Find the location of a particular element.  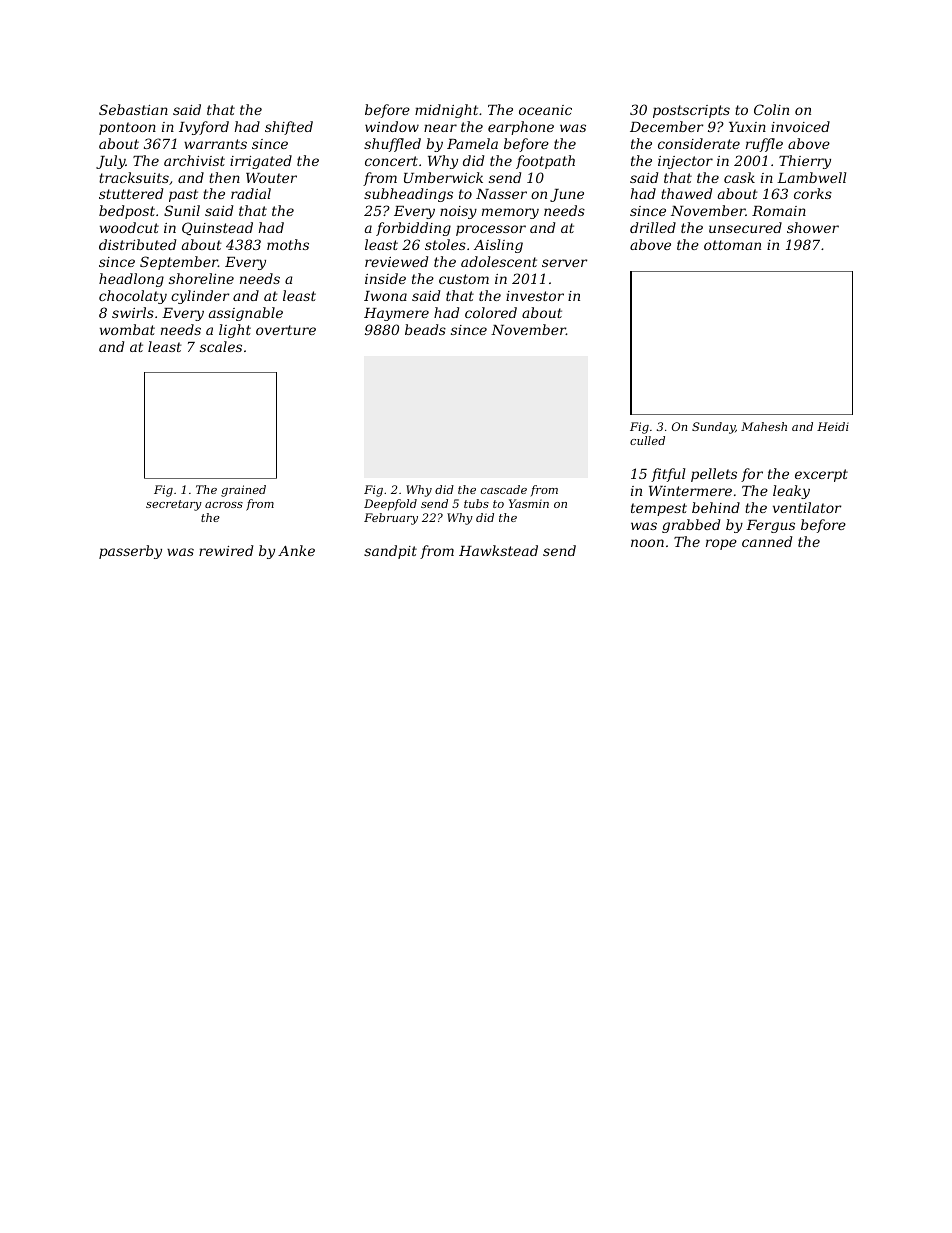

beads is located at coordinates (425, 329).
